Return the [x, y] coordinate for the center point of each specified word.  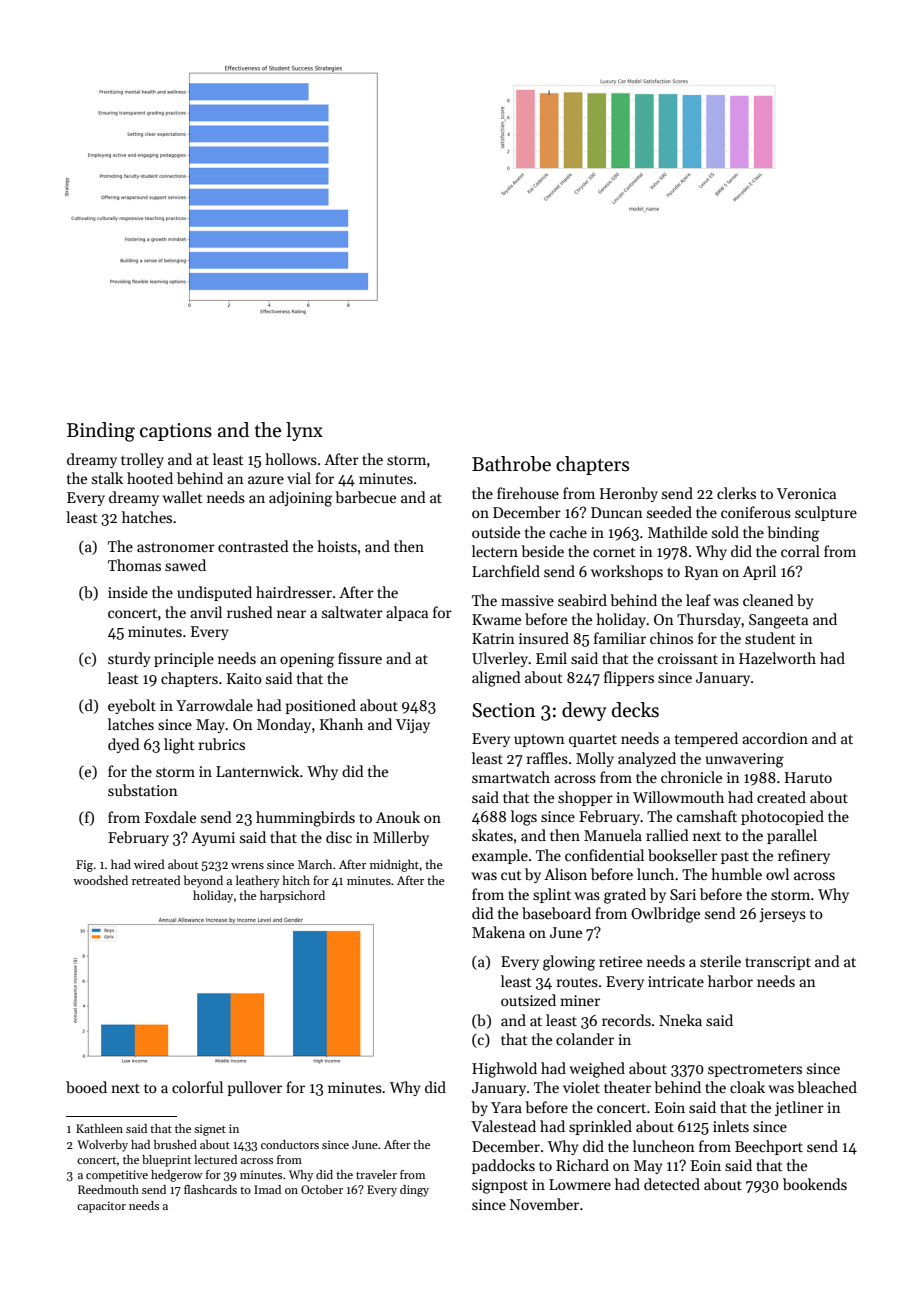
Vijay [413, 726]
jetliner [799, 1108]
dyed [124, 745]
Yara [506, 1107]
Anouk [398, 817]
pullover [254, 1088]
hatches [147, 517]
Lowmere [580, 1184]
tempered [706, 739]
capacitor [101, 1207]
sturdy [129, 659]
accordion [775, 738]
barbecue [365, 497]
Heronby [629, 494]
